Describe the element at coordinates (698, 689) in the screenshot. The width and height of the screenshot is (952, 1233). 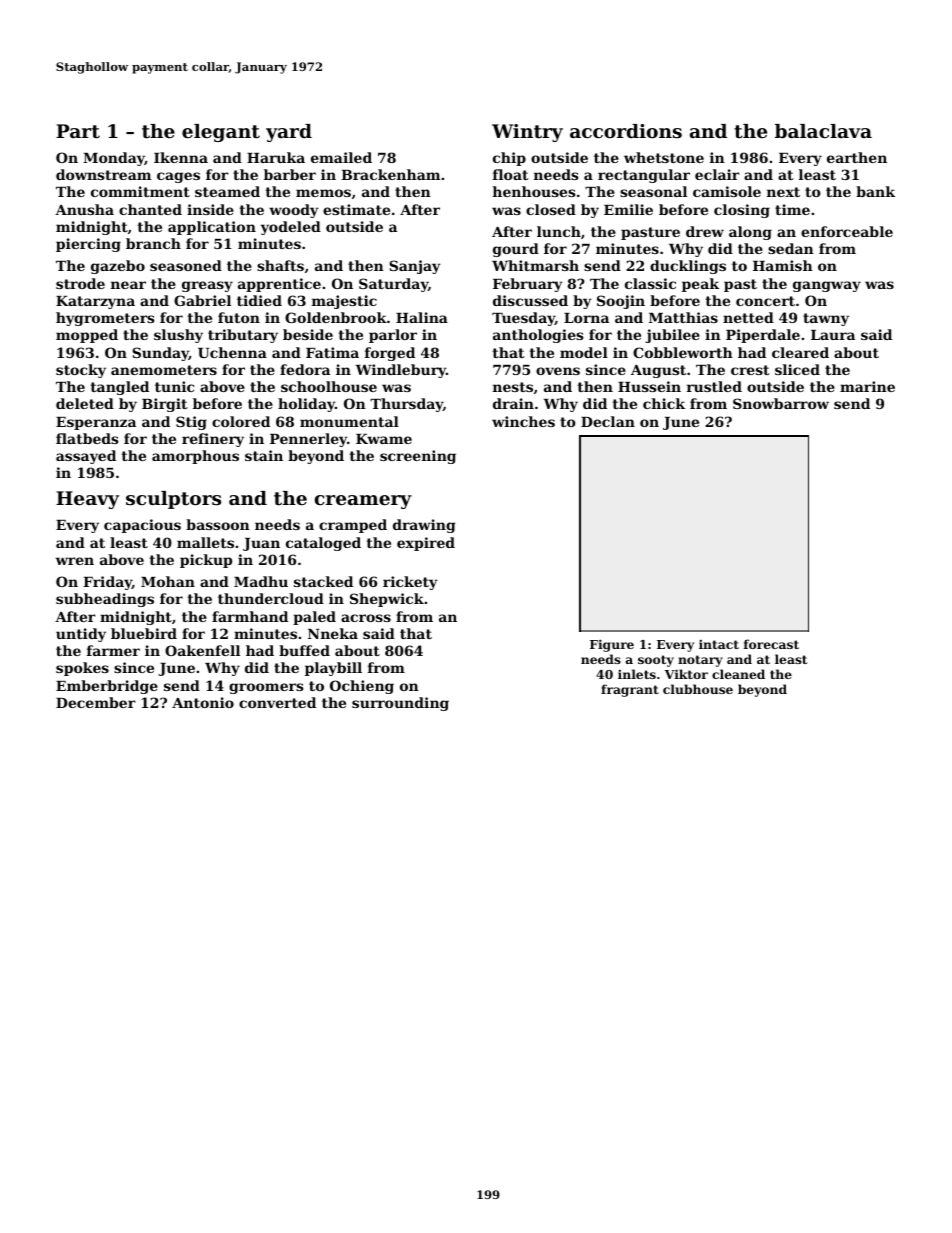
I see `clubhouse` at that location.
